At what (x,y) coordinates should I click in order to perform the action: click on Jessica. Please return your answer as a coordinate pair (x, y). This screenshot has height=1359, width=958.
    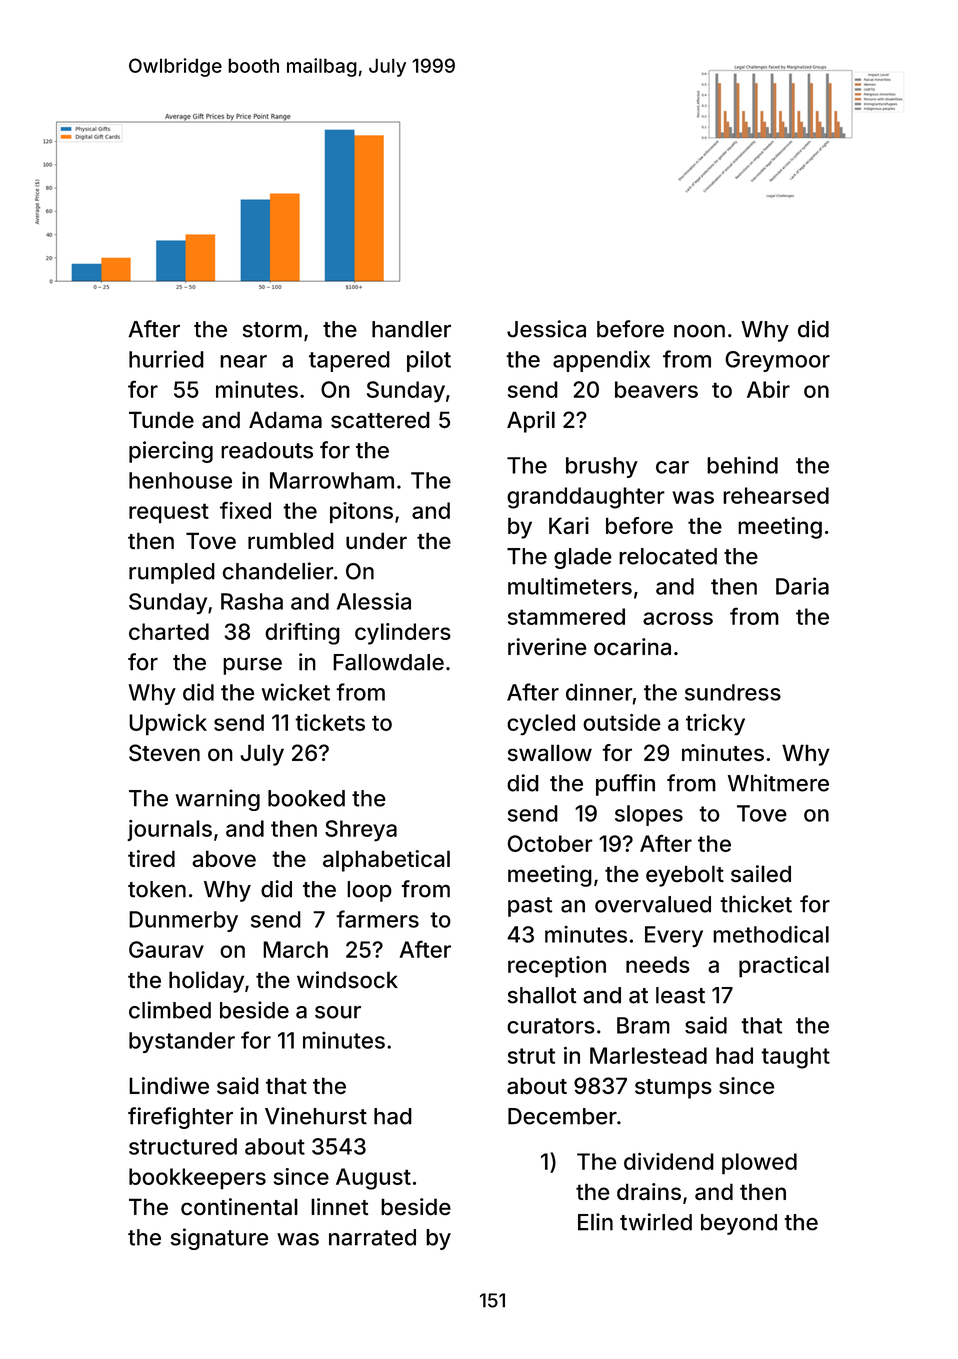
    Looking at the image, I should click on (546, 329).
